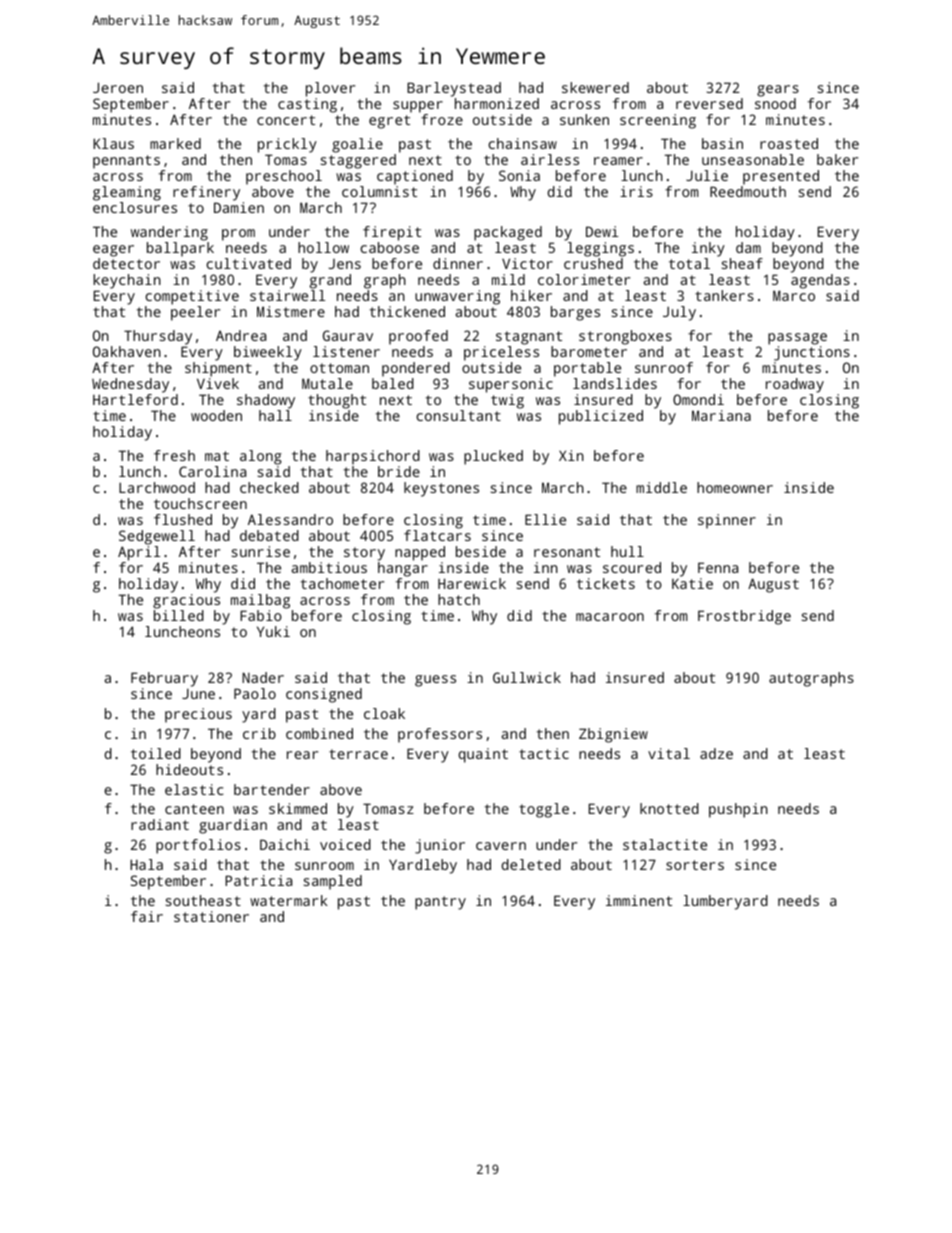 This page has height=1233, width=952. What do you see at coordinates (669, 753) in the page?
I see `vital` at bounding box center [669, 753].
